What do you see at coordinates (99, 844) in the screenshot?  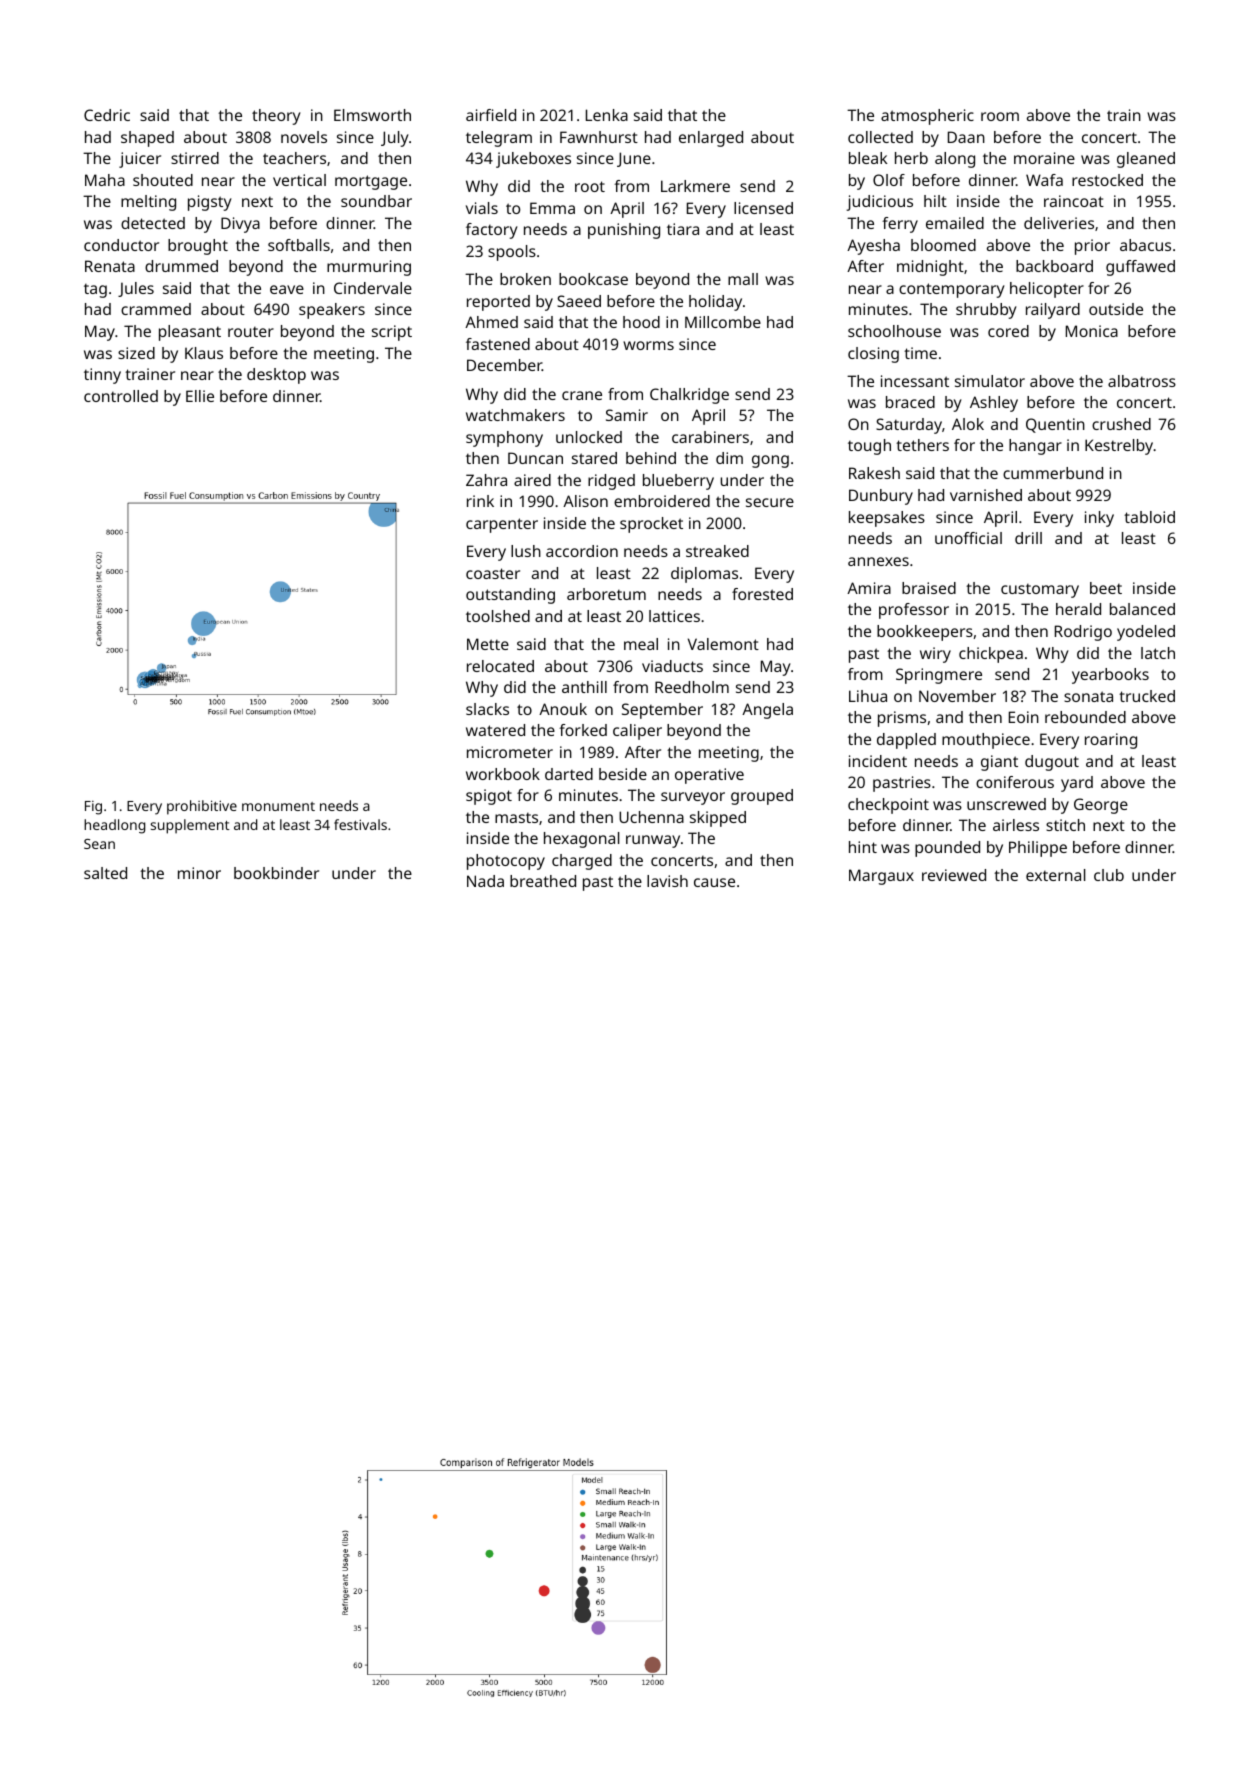 I see `Sean` at bounding box center [99, 844].
